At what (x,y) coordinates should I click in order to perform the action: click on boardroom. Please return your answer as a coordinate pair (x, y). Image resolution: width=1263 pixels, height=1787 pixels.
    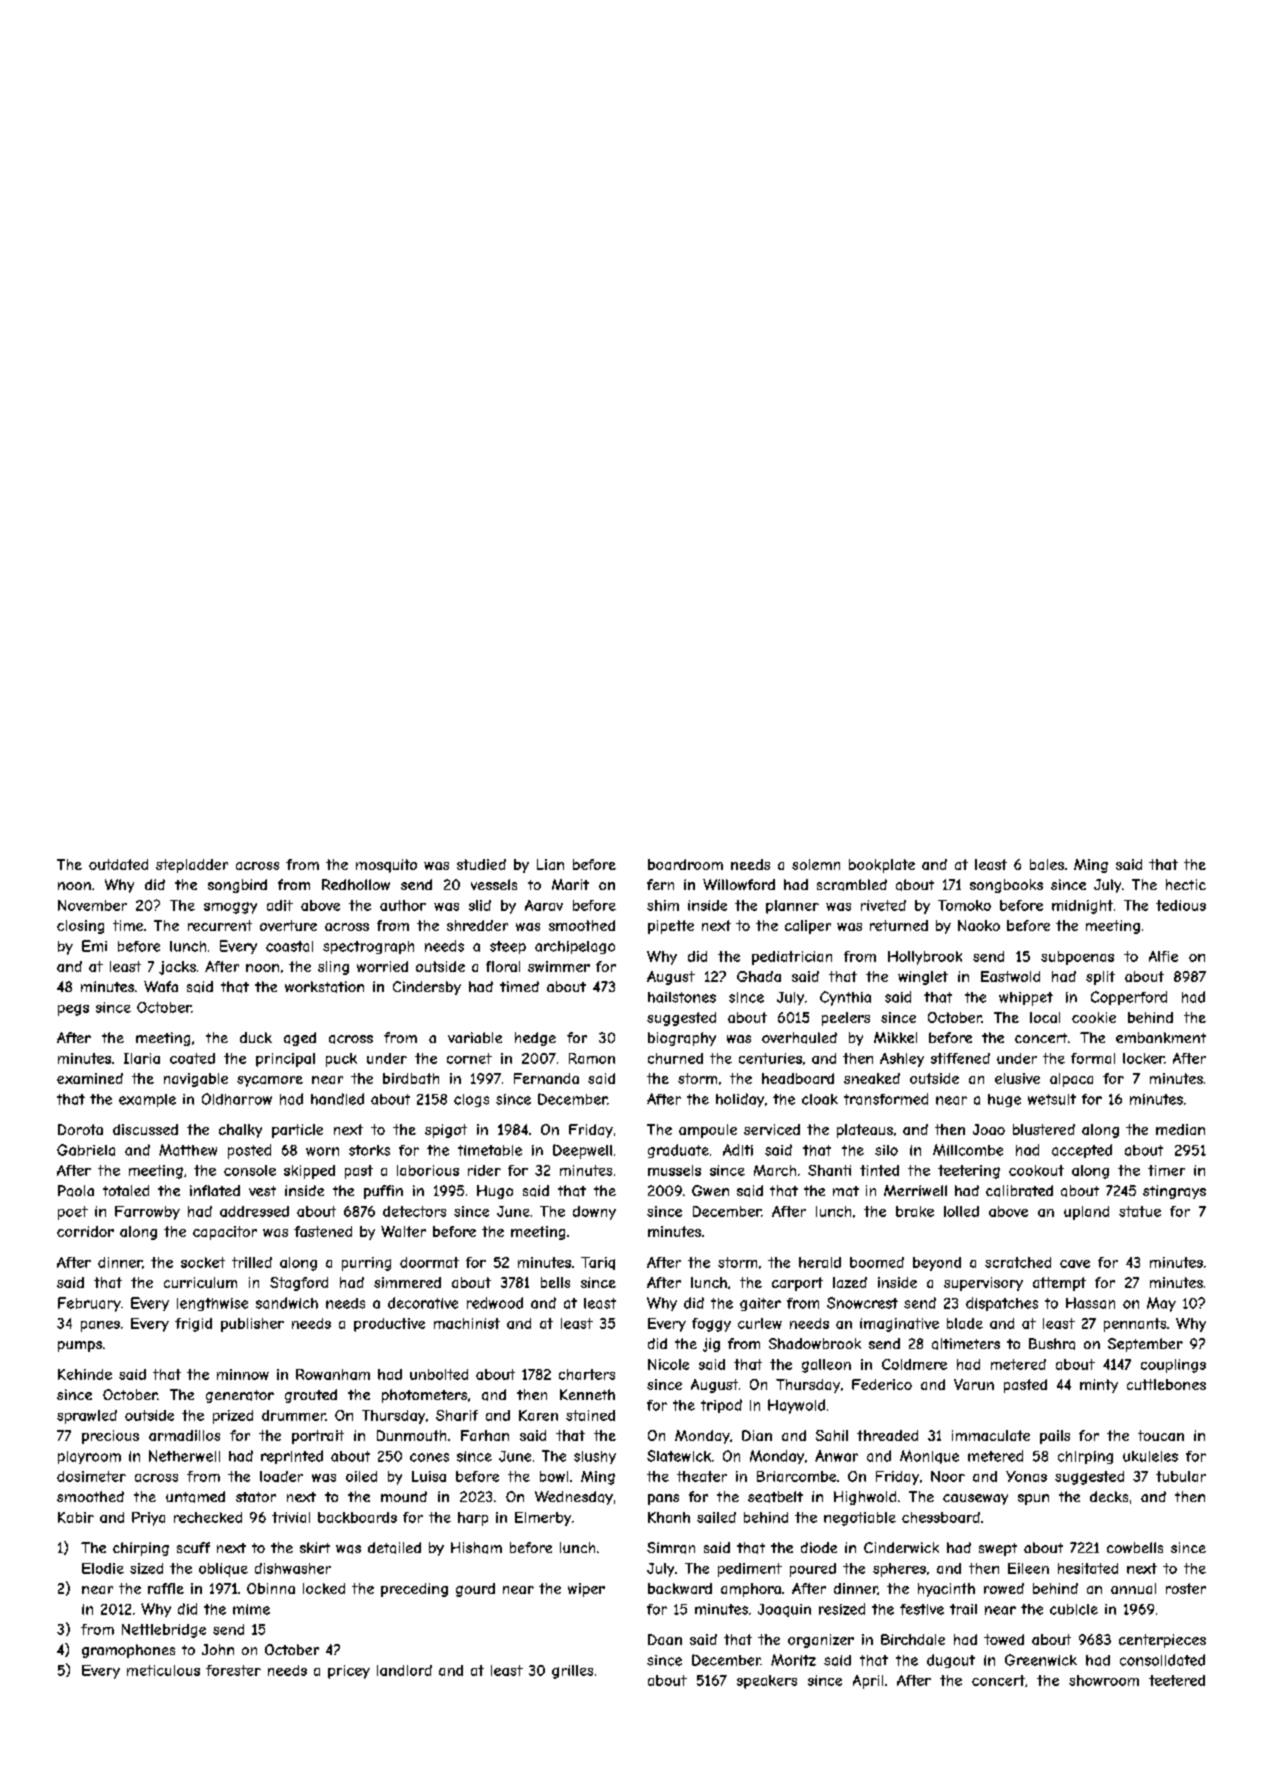
    Looking at the image, I should click on (685, 864).
